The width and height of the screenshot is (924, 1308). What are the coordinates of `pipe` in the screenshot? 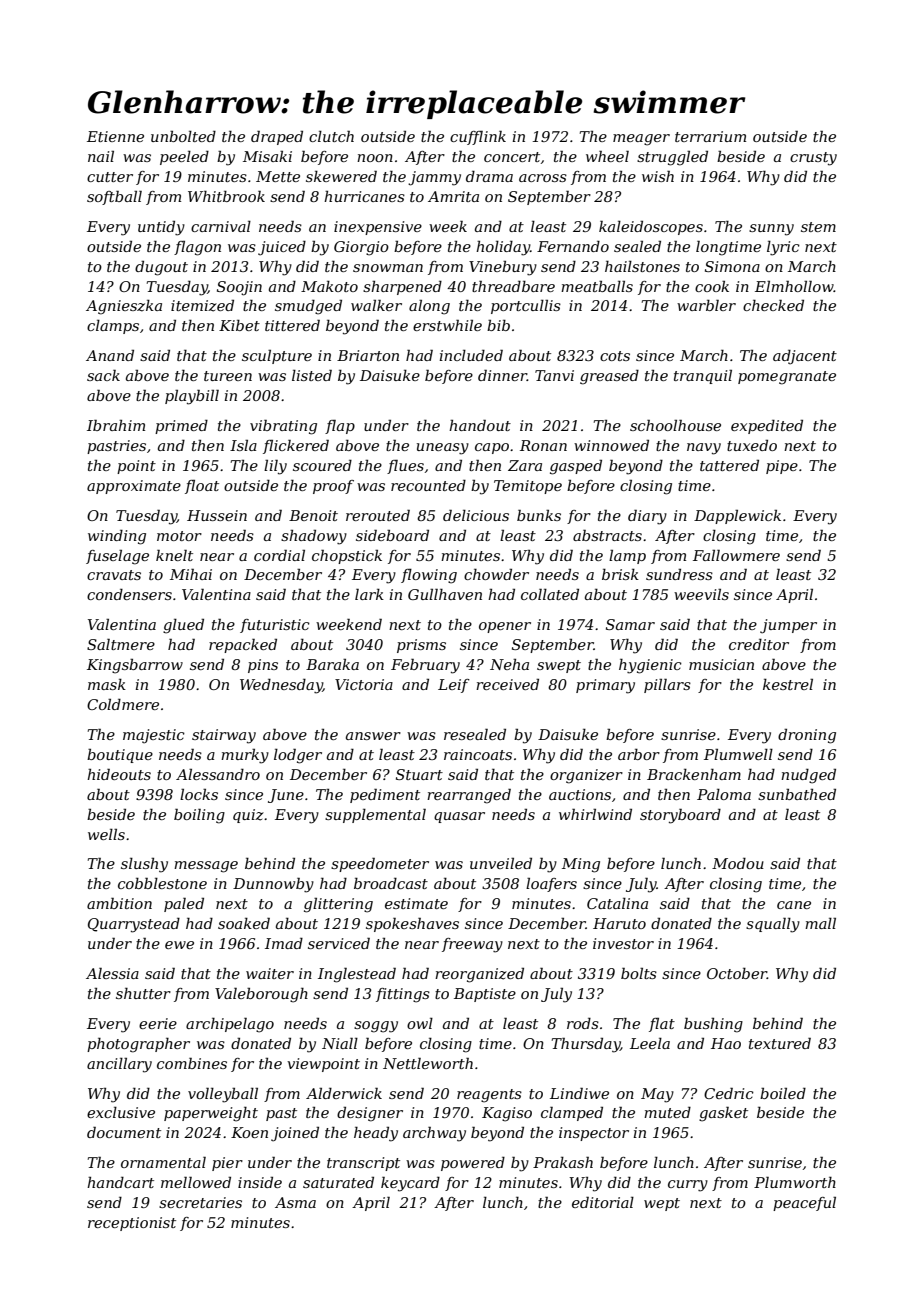 It's located at (782, 467).
